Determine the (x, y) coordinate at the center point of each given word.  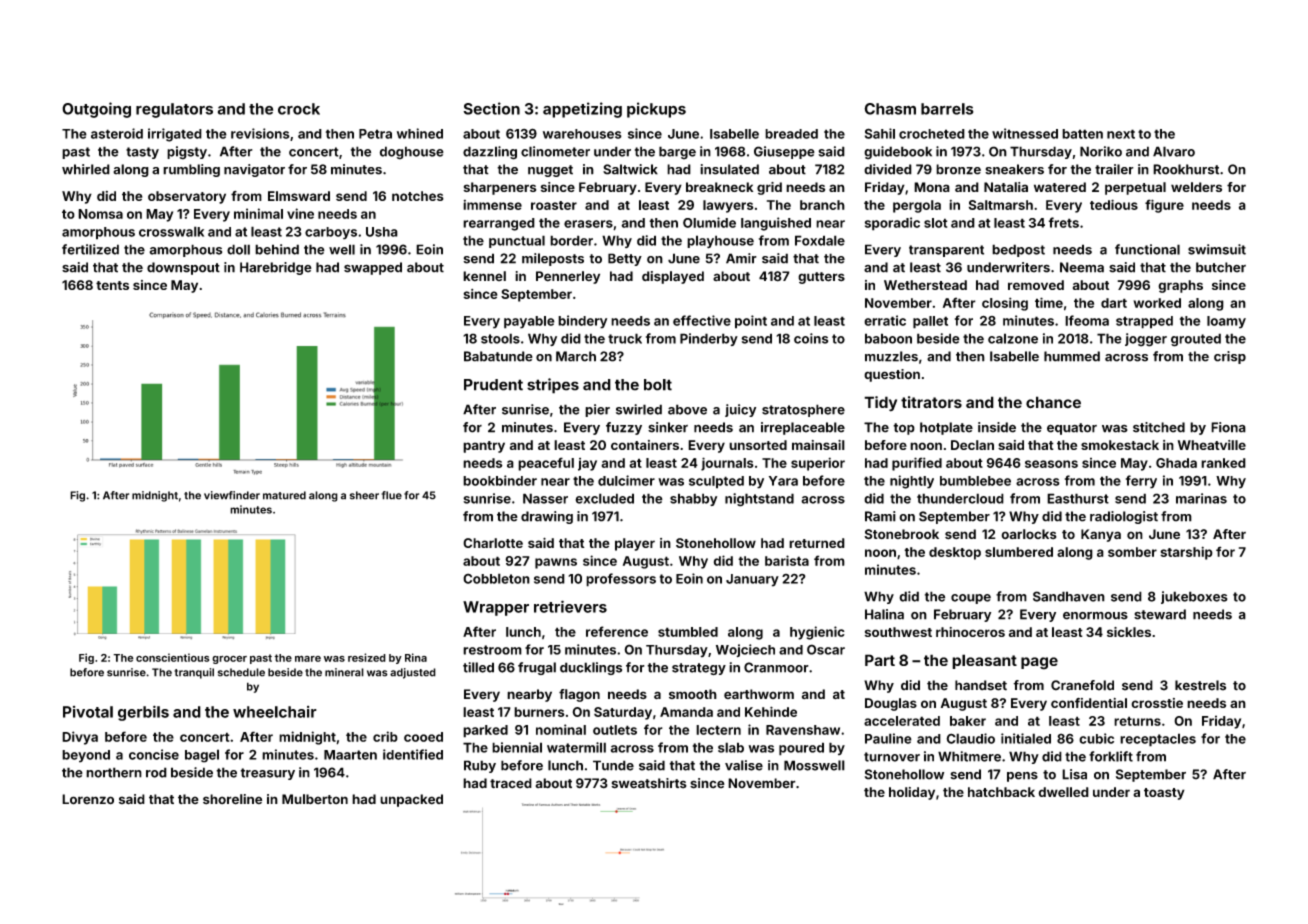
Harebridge (276, 268)
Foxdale (820, 240)
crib (385, 736)
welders (1196, 187)
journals (727, 464)
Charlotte (493, 543)
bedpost (1018, 250)
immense (492, 205)
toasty (1164, 794)
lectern (718, 730)
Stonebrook (901, 534)
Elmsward (299, 196)
